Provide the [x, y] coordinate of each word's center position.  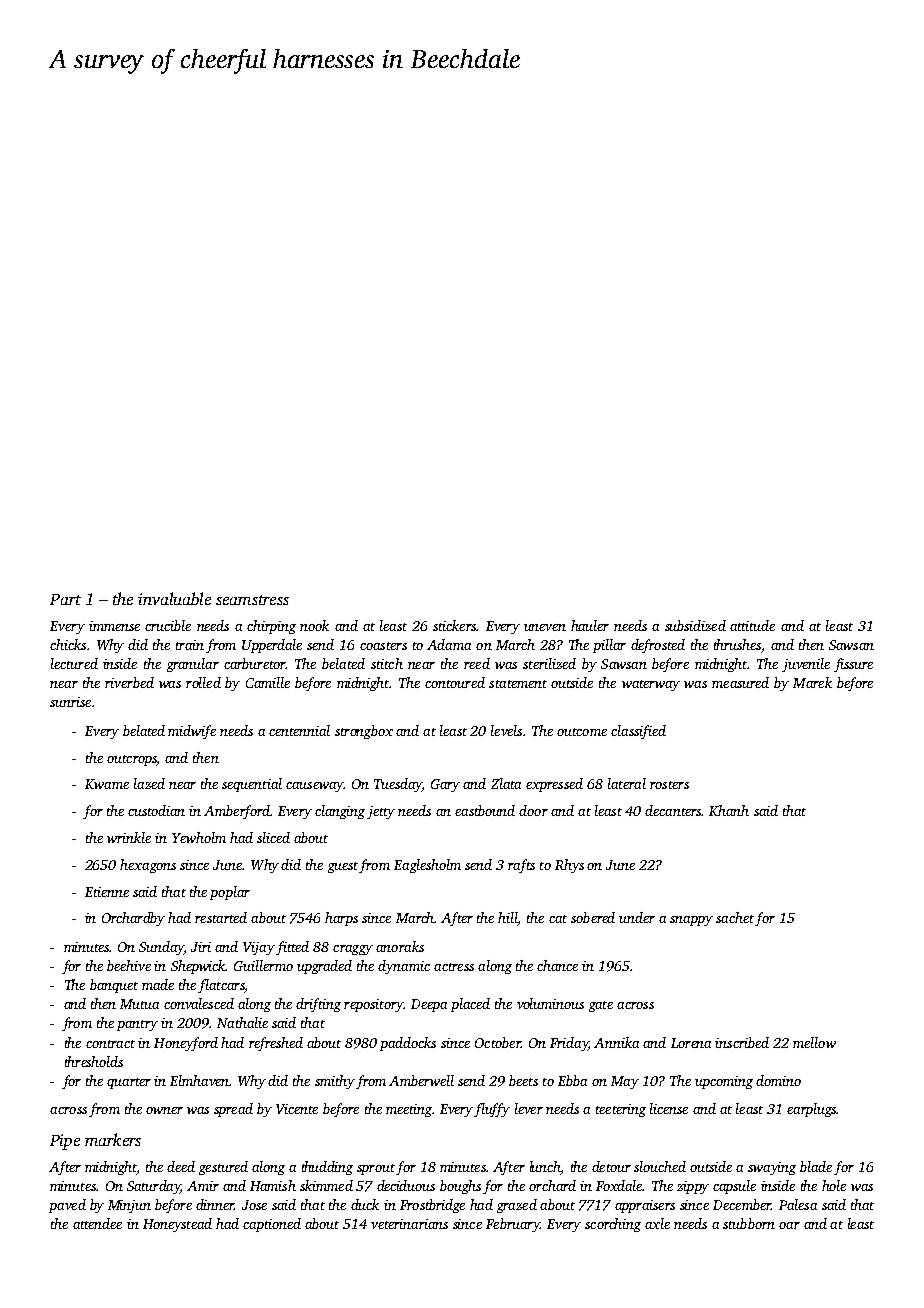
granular [193, 665]
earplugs [811, 1110]
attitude [752, 625]
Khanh [729, 810]
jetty [381, 812]
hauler [590, 625]
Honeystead [177, 1225]
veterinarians [409, 1224]
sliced [273, 837]
